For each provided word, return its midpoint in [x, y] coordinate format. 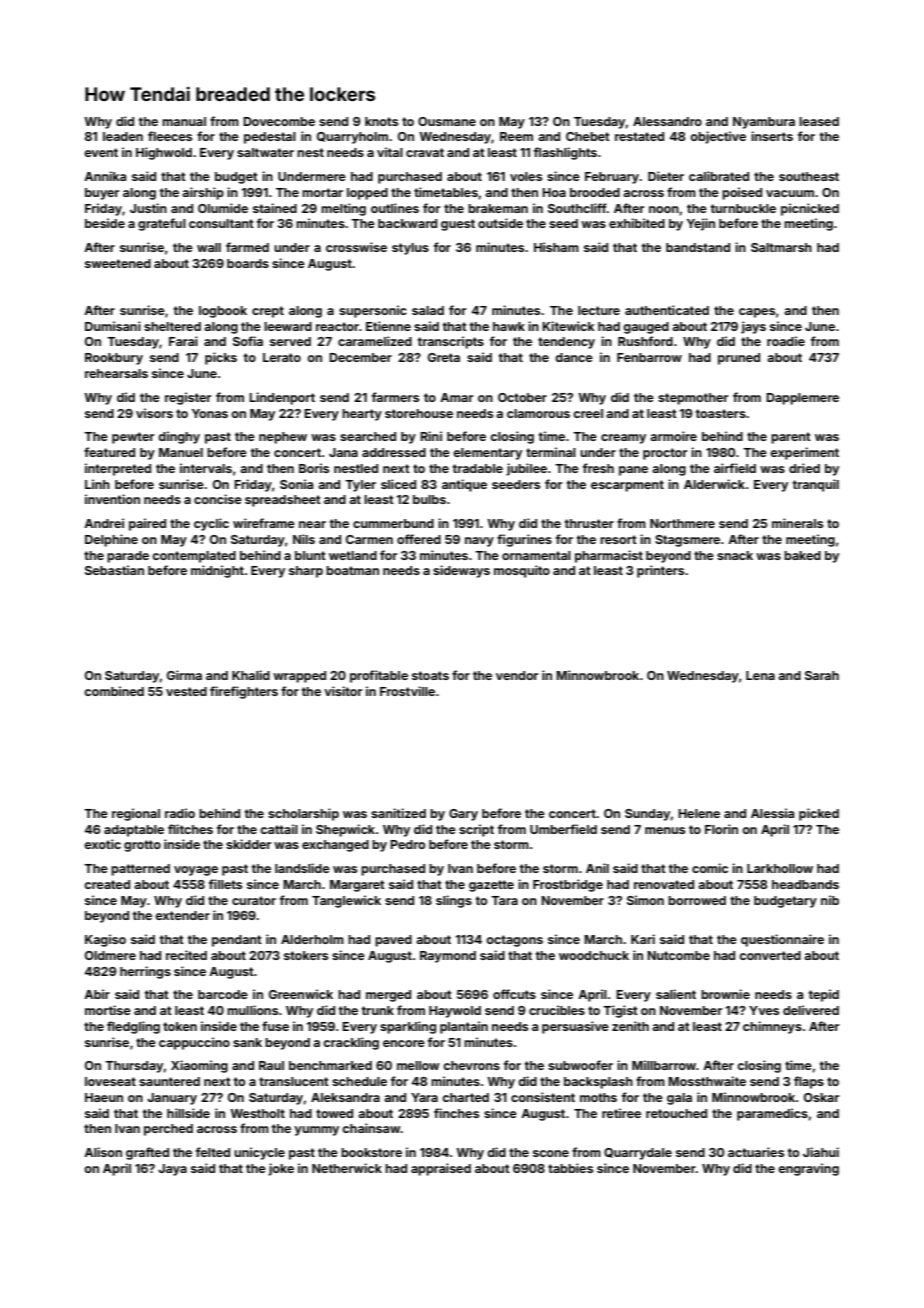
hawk [509, 326]
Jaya [172, 1170]
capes [757, 313]
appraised [441, 1169]
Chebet [588, 136]
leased [819, 121]
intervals [206, 468]
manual [184, 121]
